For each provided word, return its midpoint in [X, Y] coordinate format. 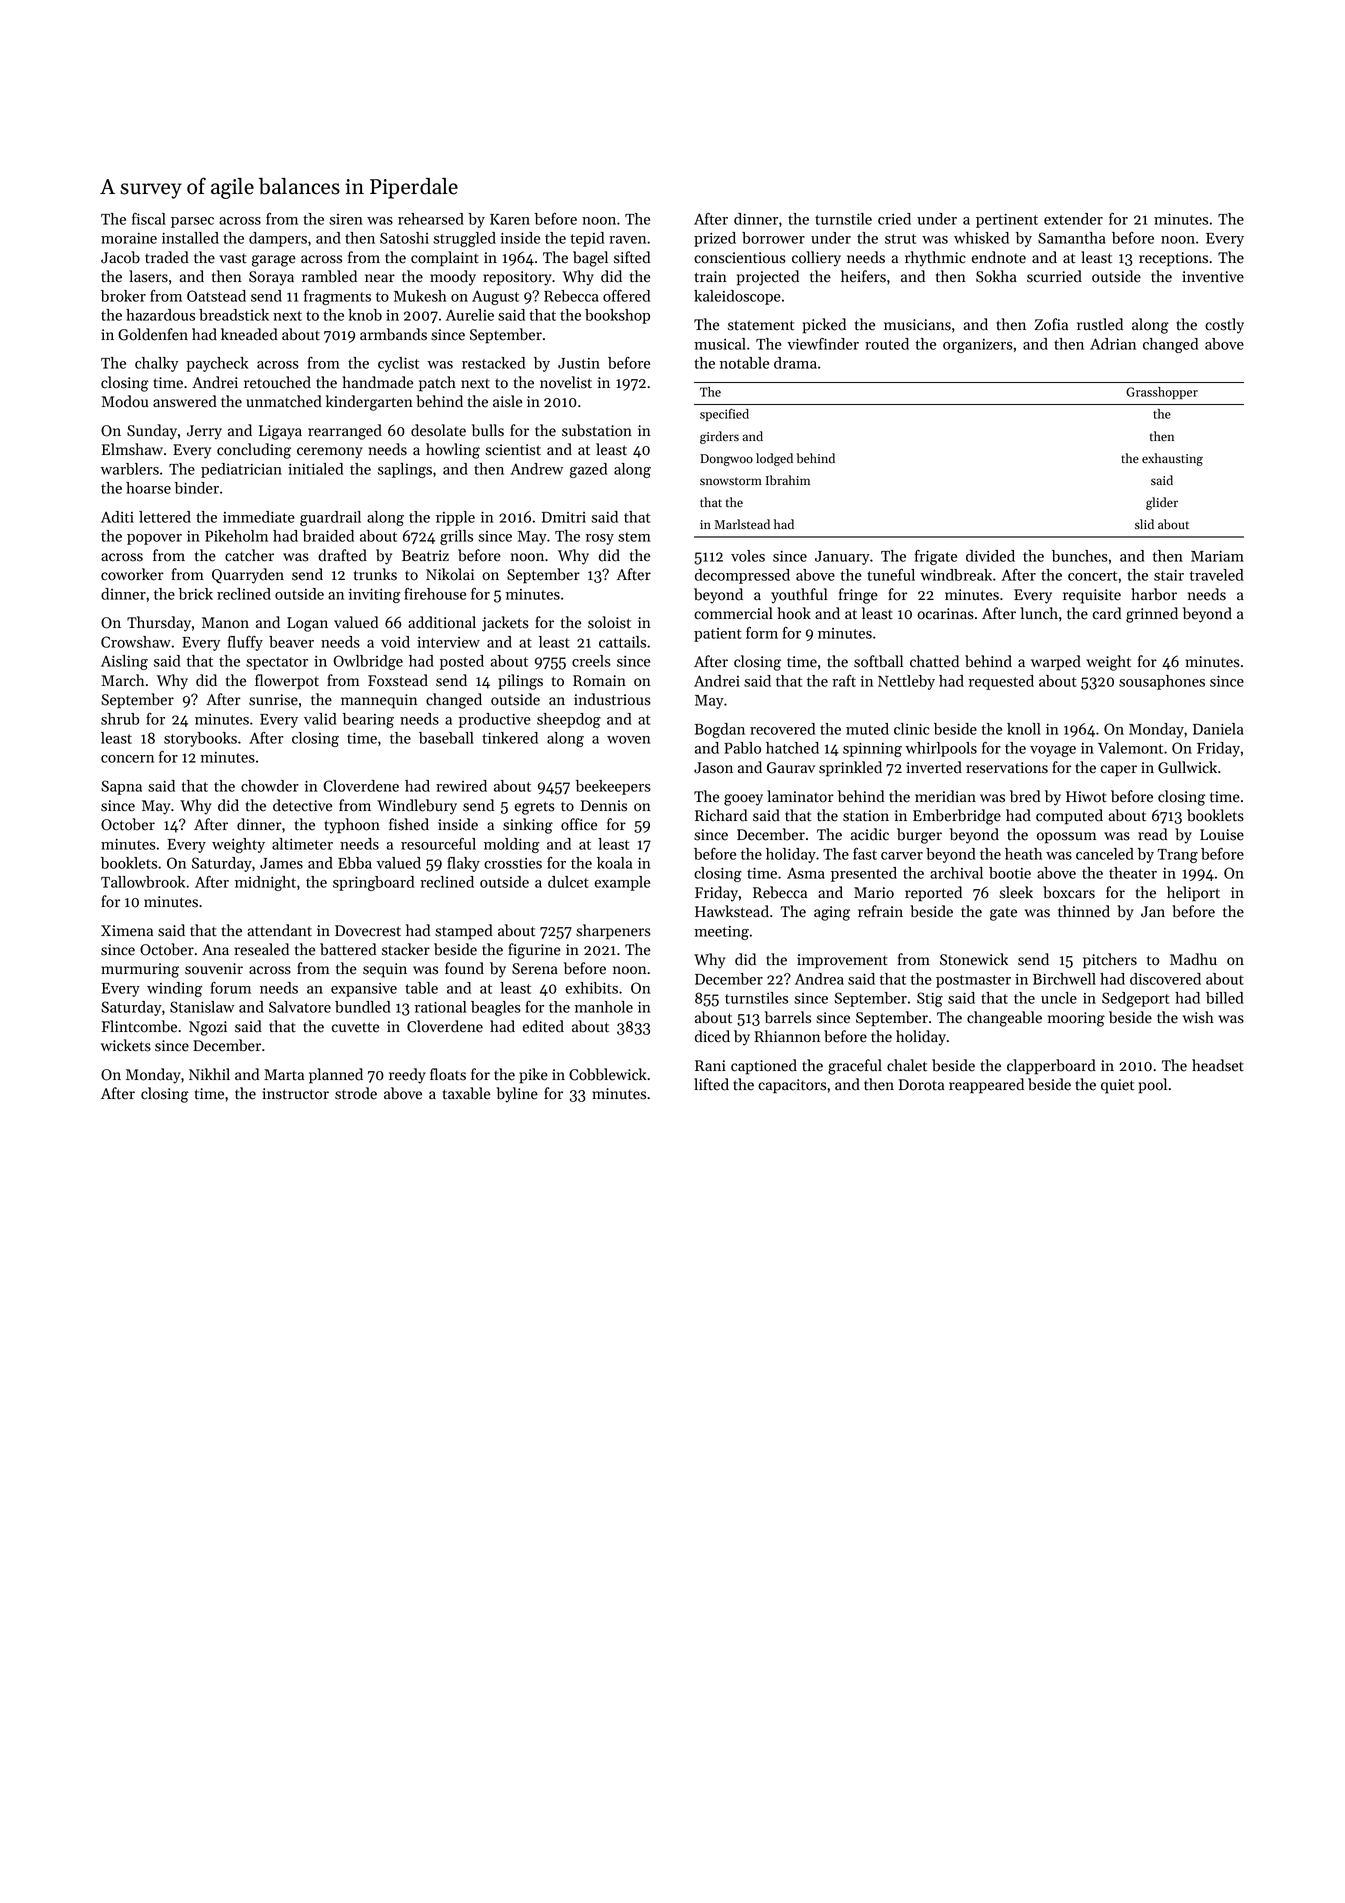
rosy [600, 539]
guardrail [330, 518]
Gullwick [1187, 767]
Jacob [120, 257]
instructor [296, 1094]
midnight [265, 883]
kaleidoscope [737, 297]
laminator [800, 796]
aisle [507, 401]
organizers [978, 346]
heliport [1193, 894]
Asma [806, 873]
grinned [1152, 615]
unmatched [284, 401]
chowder [270, 786]
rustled [1100, 324]
